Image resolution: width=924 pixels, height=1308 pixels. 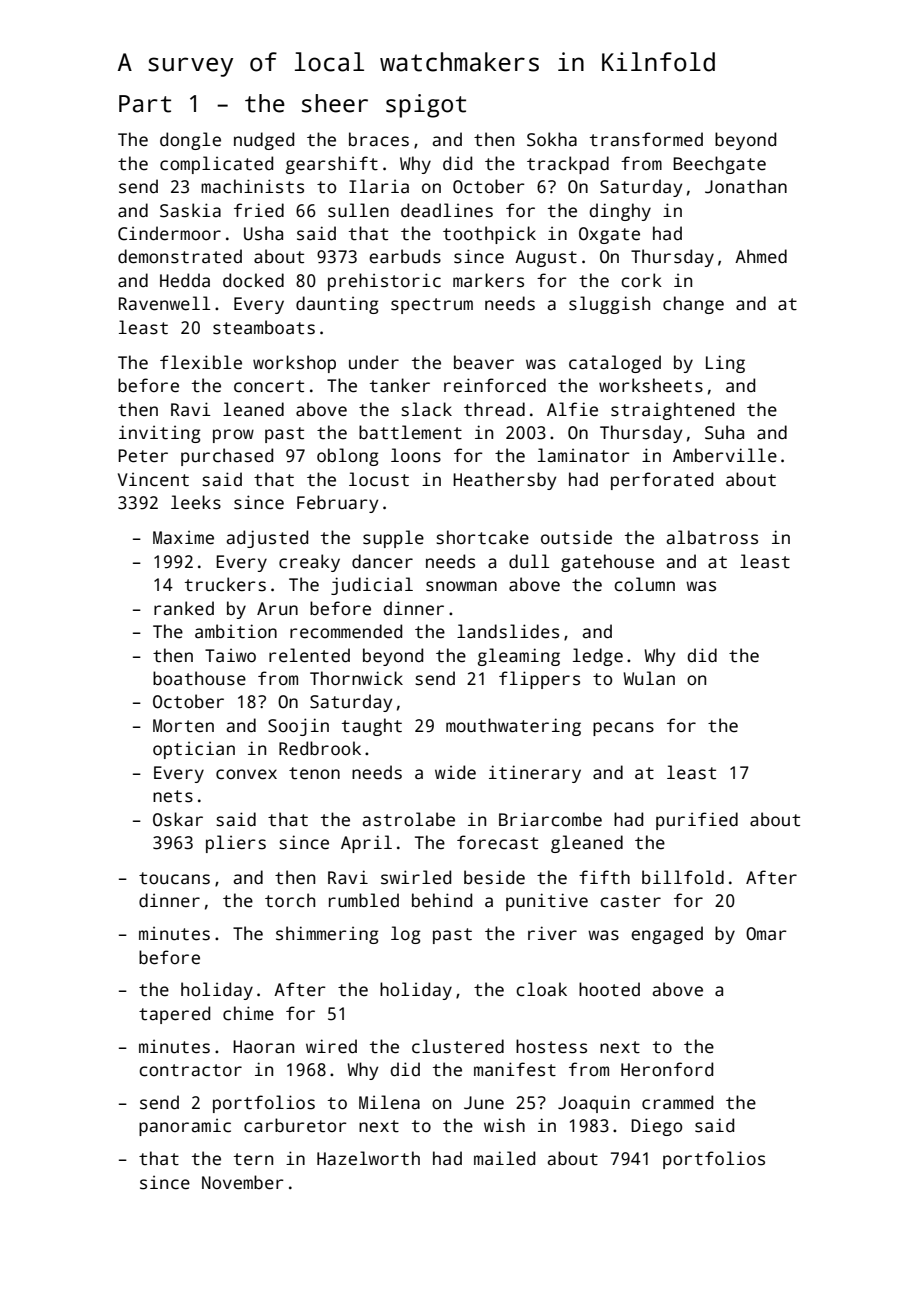 I want to click on tapered, so click(x=174, y=1015).
